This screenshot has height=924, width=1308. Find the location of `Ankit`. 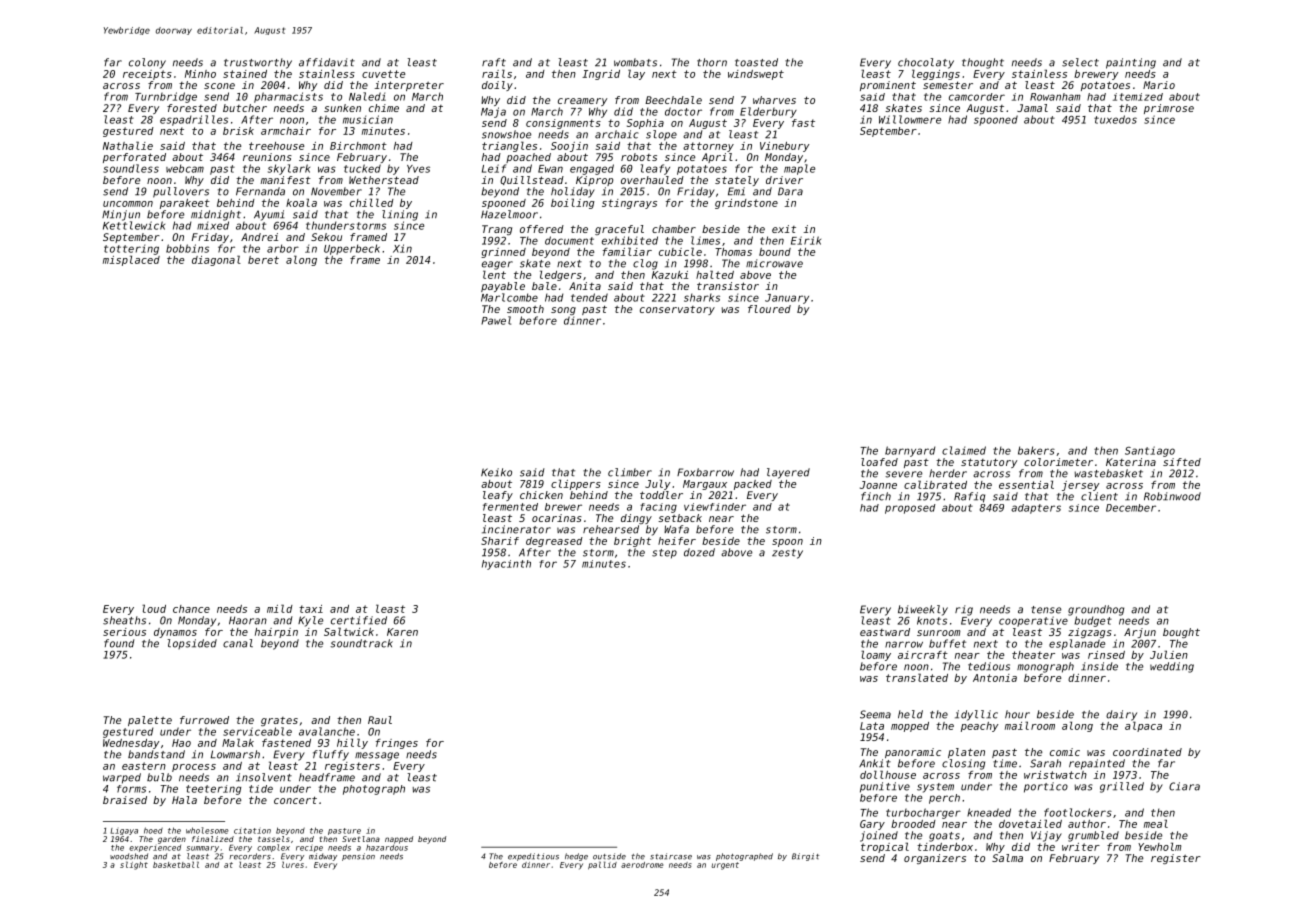

Ankit is located at coordinates (875, 763).
